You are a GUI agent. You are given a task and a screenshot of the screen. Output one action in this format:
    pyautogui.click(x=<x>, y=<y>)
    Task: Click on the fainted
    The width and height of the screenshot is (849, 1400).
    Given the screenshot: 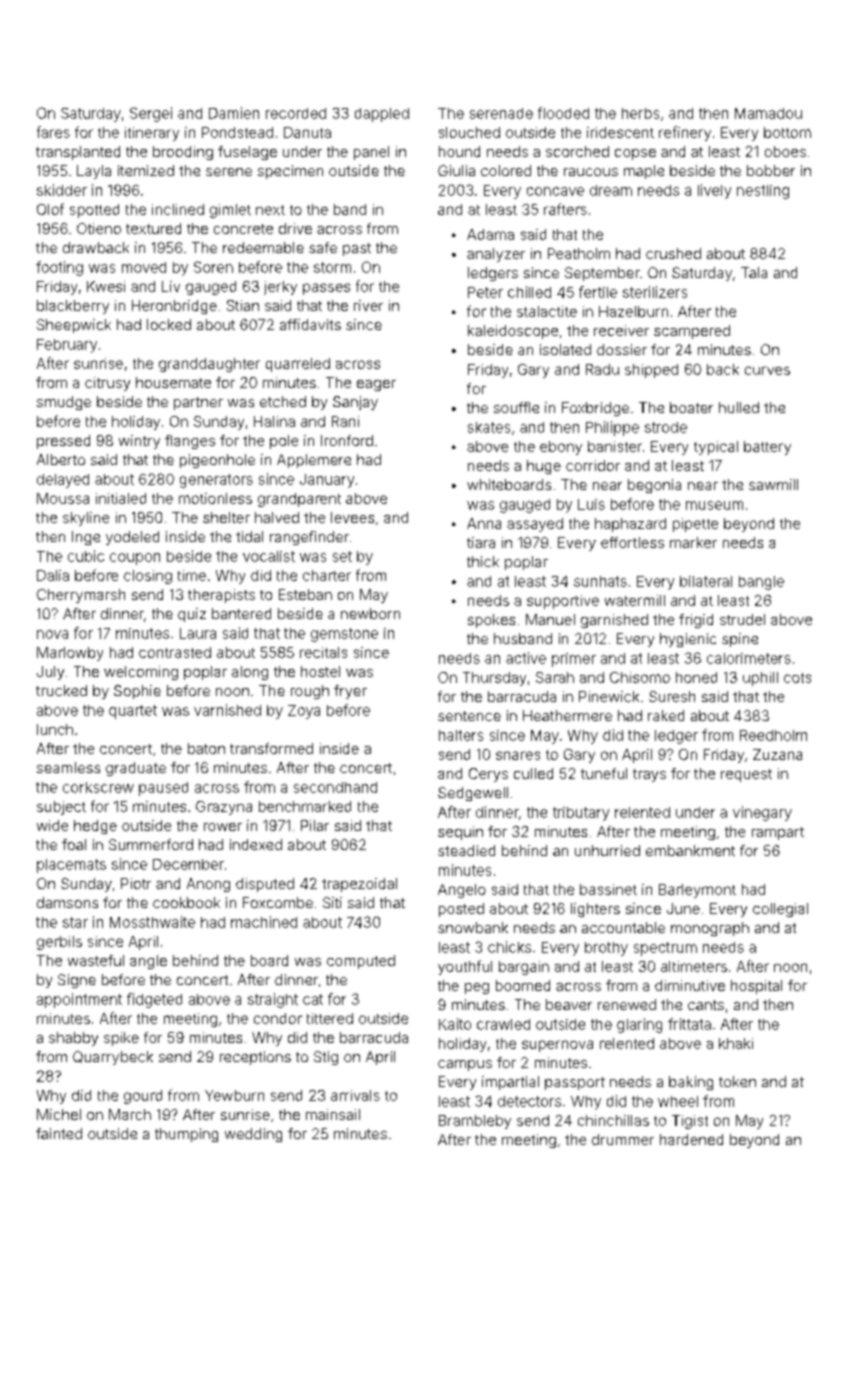 What is the action you would take?
    pyautogui.click(x=59, y=1133)
